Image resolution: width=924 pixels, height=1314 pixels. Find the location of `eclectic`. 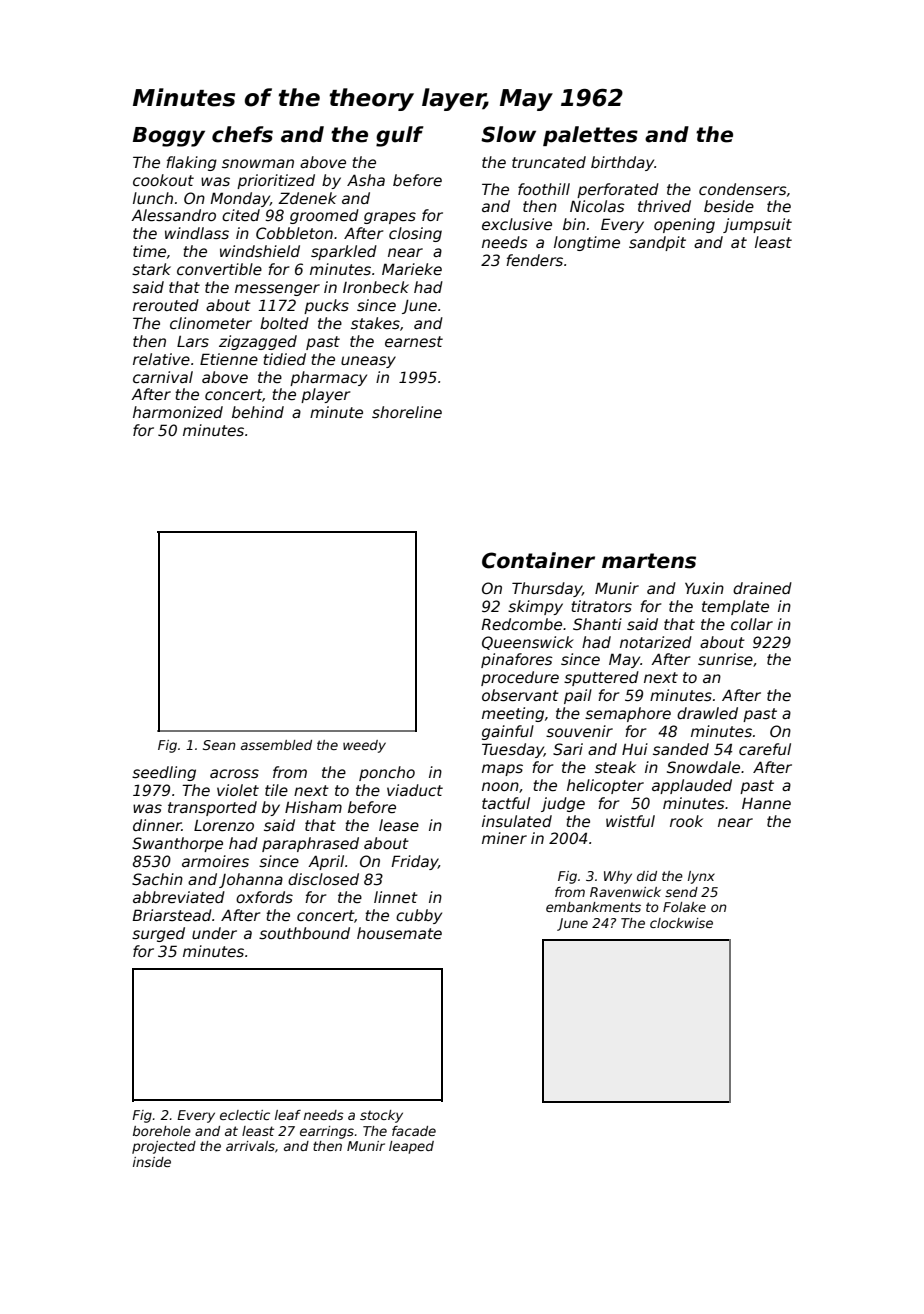

eclectic is located at coordinates (245, 1115).
